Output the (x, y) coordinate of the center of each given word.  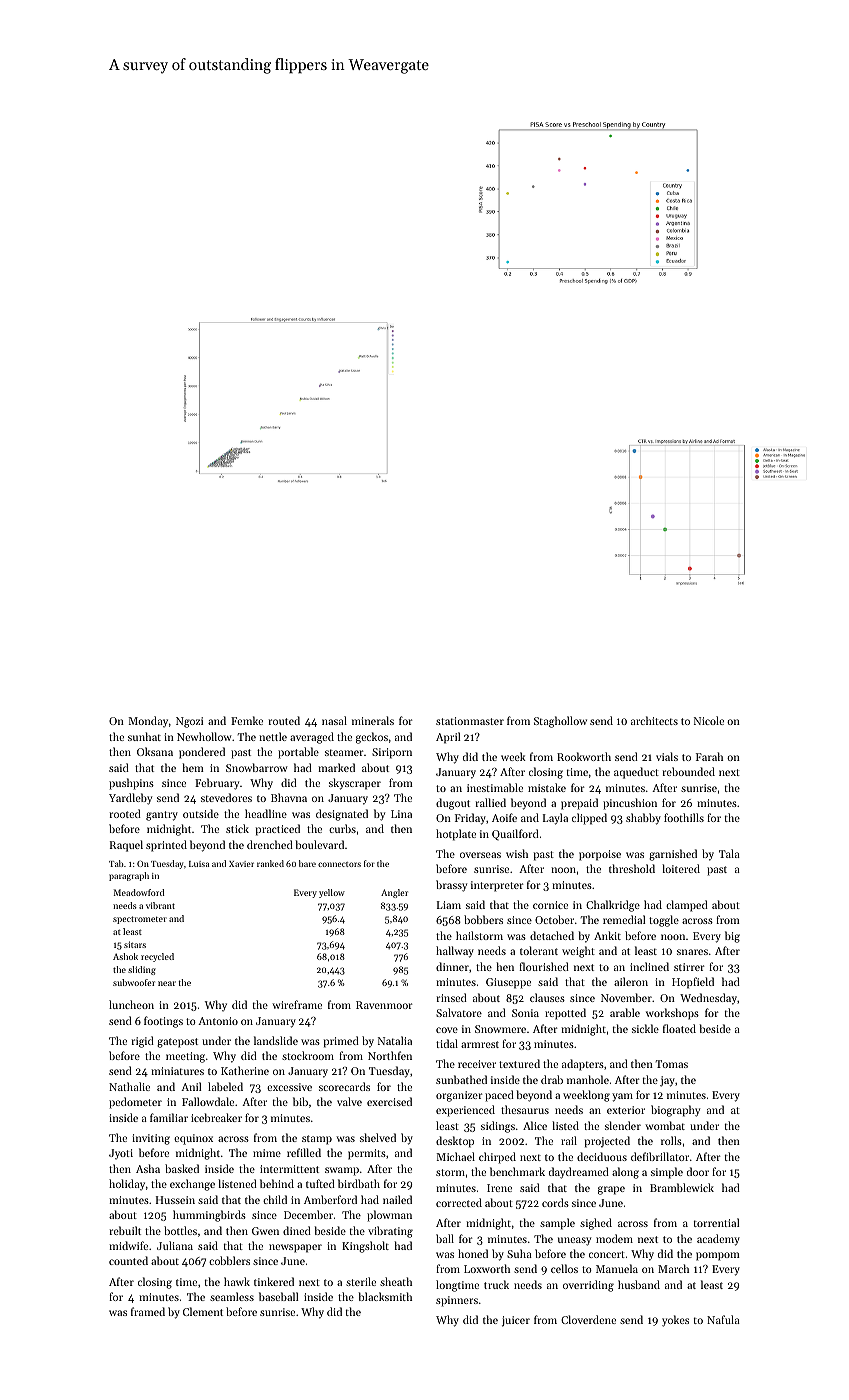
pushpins (131, 784)
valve (349, 1101)
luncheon (131, 1004)
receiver (477, 1064)
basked (182, 1168)
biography (675, 1111)
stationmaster (470, 721)
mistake (547, 787)
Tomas (672, 1064)
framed (148, 1311)
